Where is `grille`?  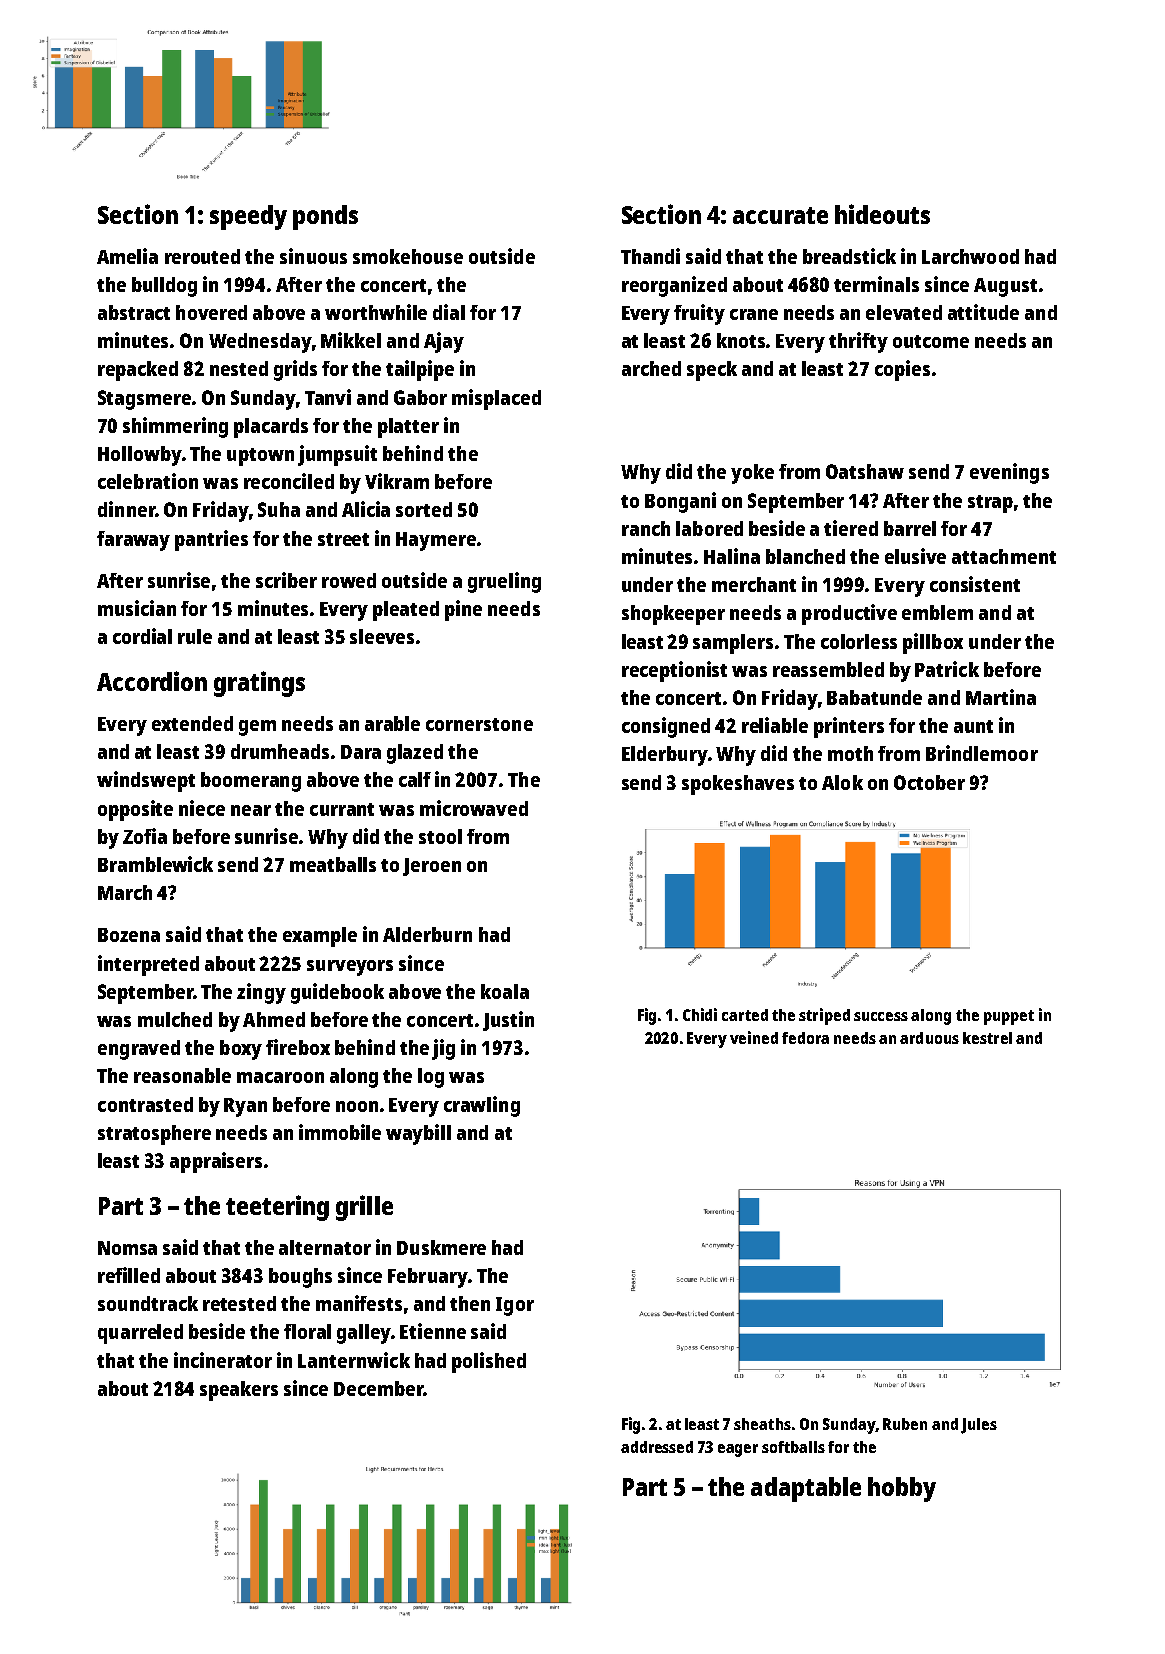 grille is located at coordinates (364, 1208).
